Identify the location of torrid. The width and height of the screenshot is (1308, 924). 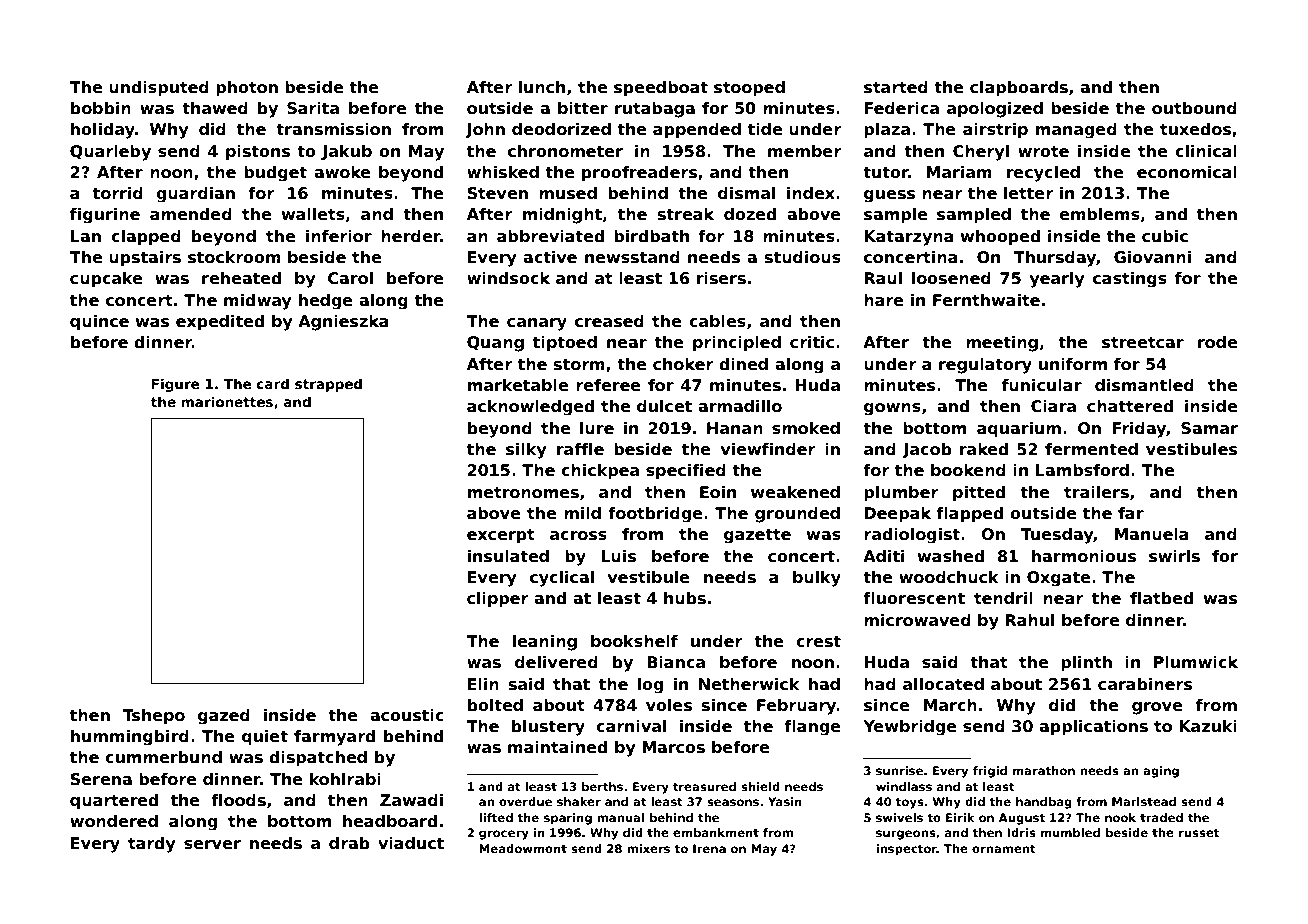
(118, 193).
